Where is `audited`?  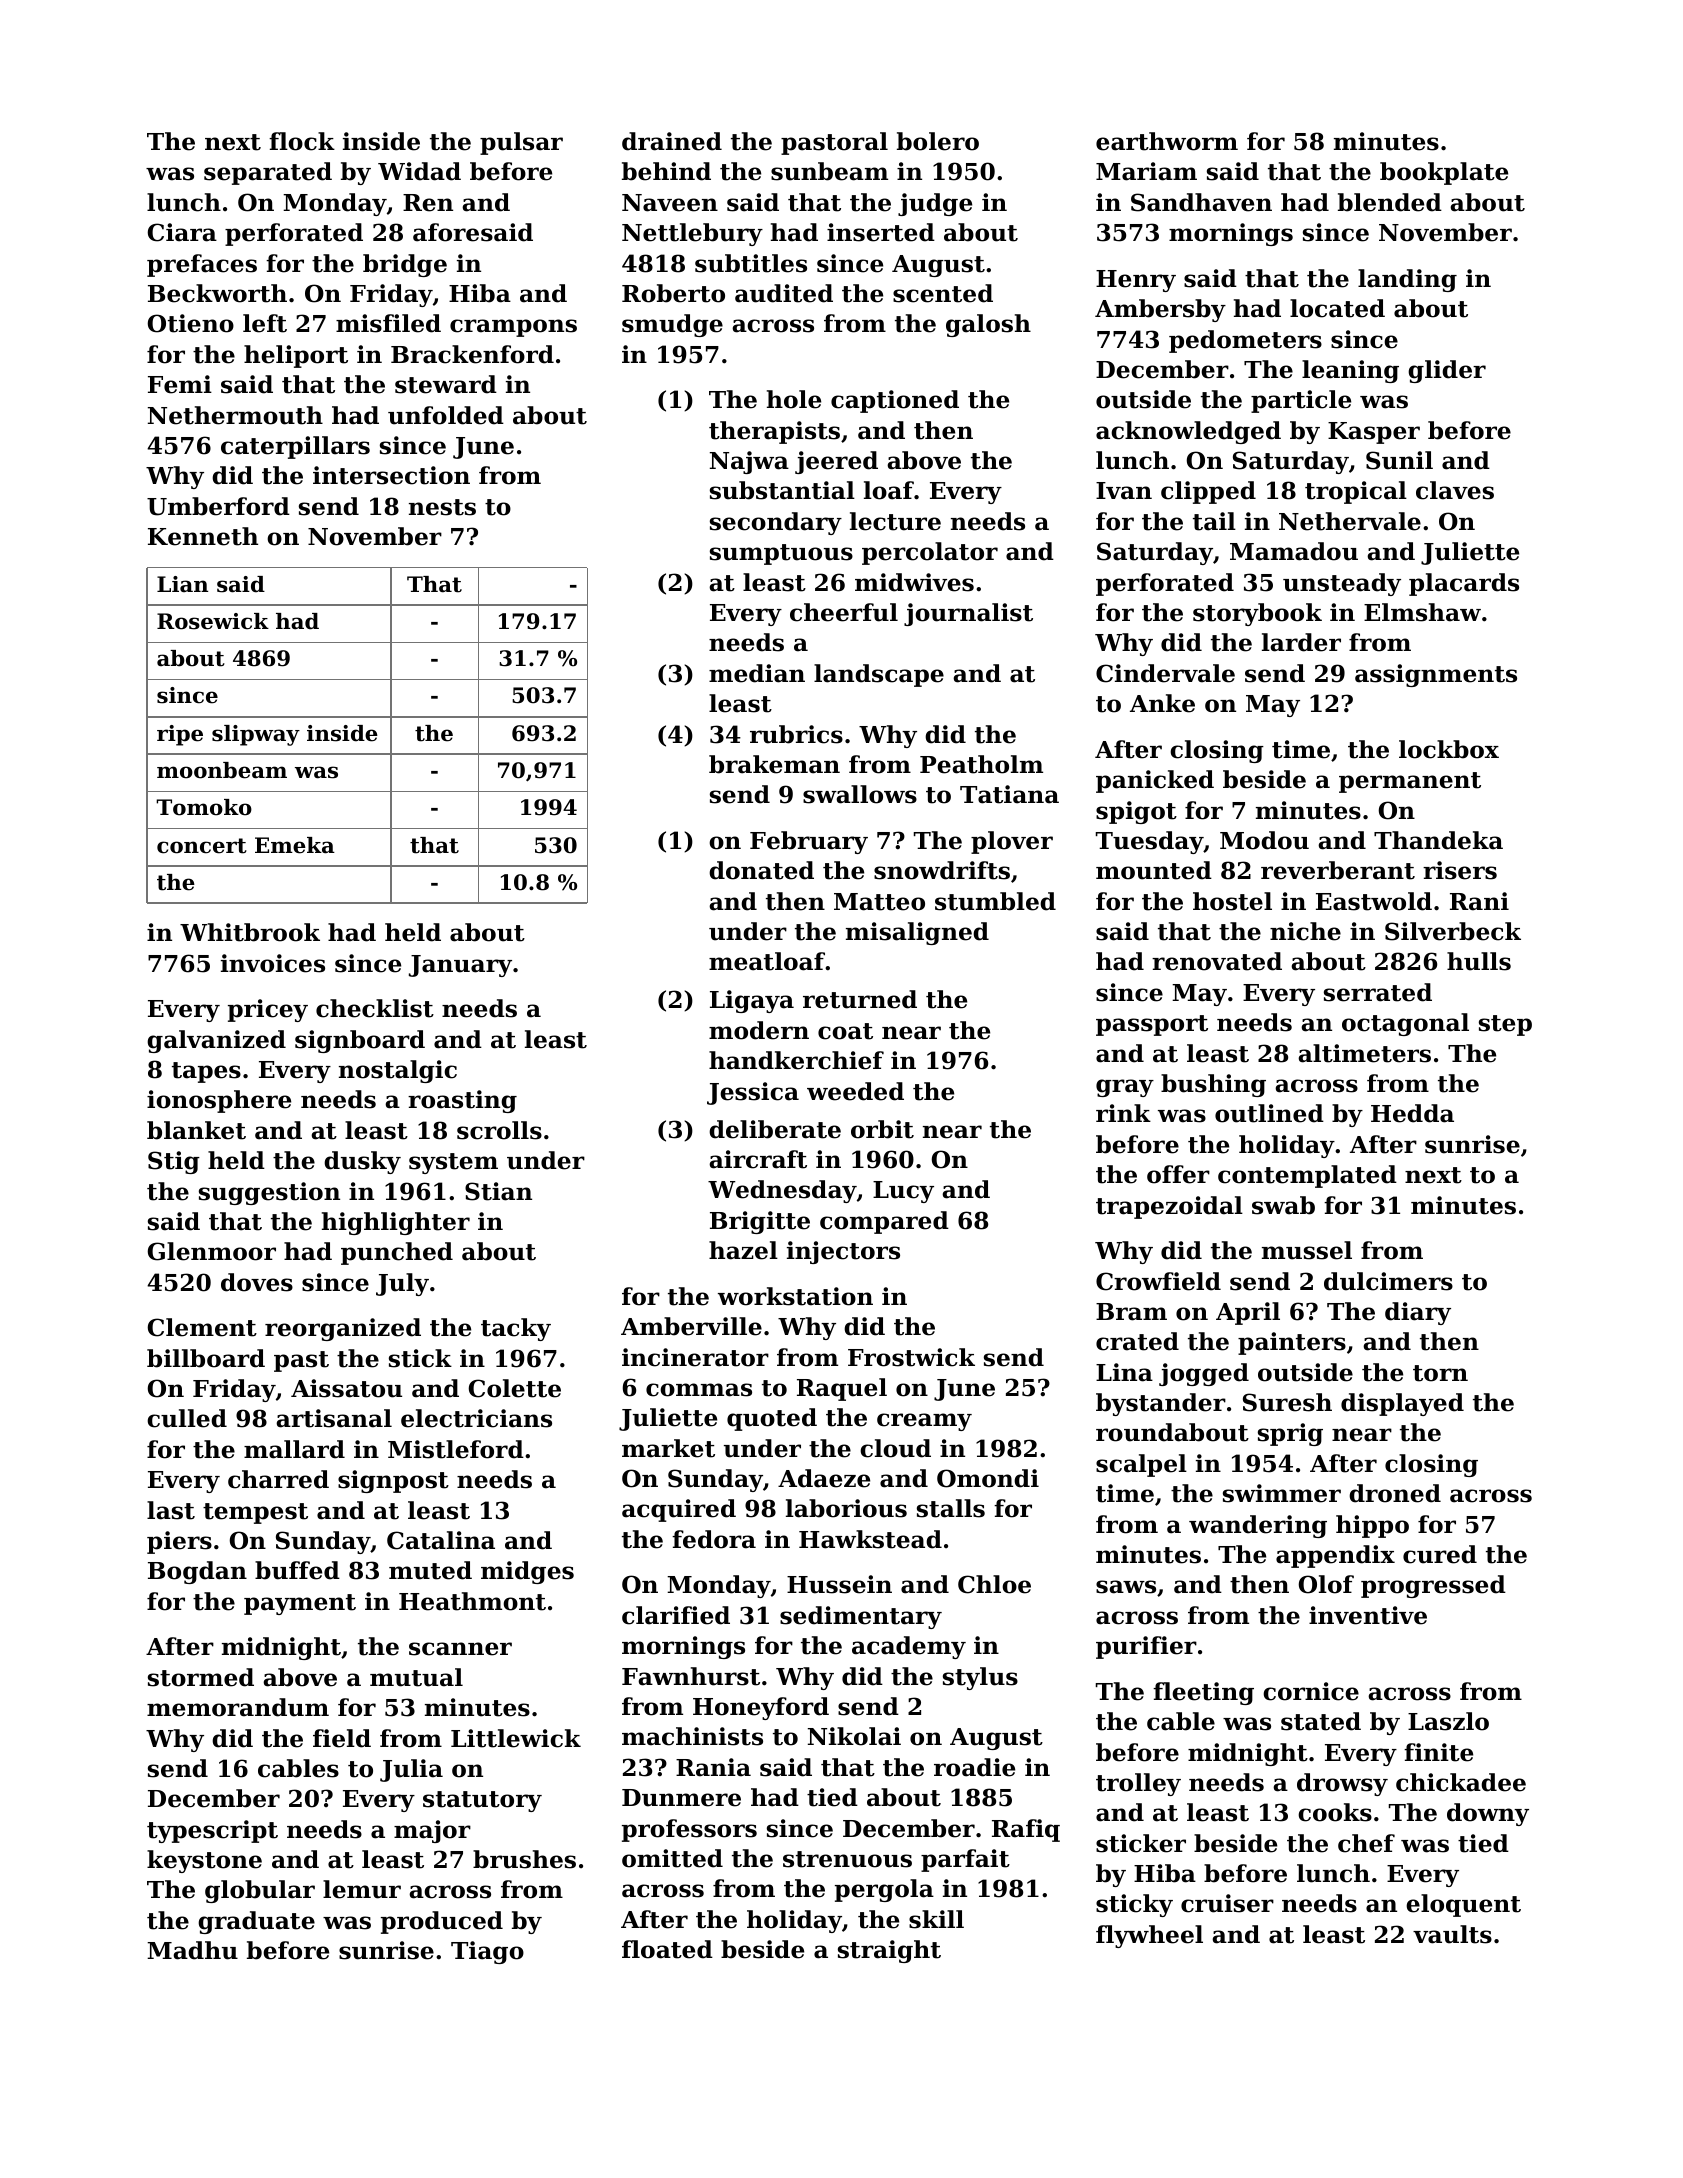 audited is located at coordinates (784, 293).
